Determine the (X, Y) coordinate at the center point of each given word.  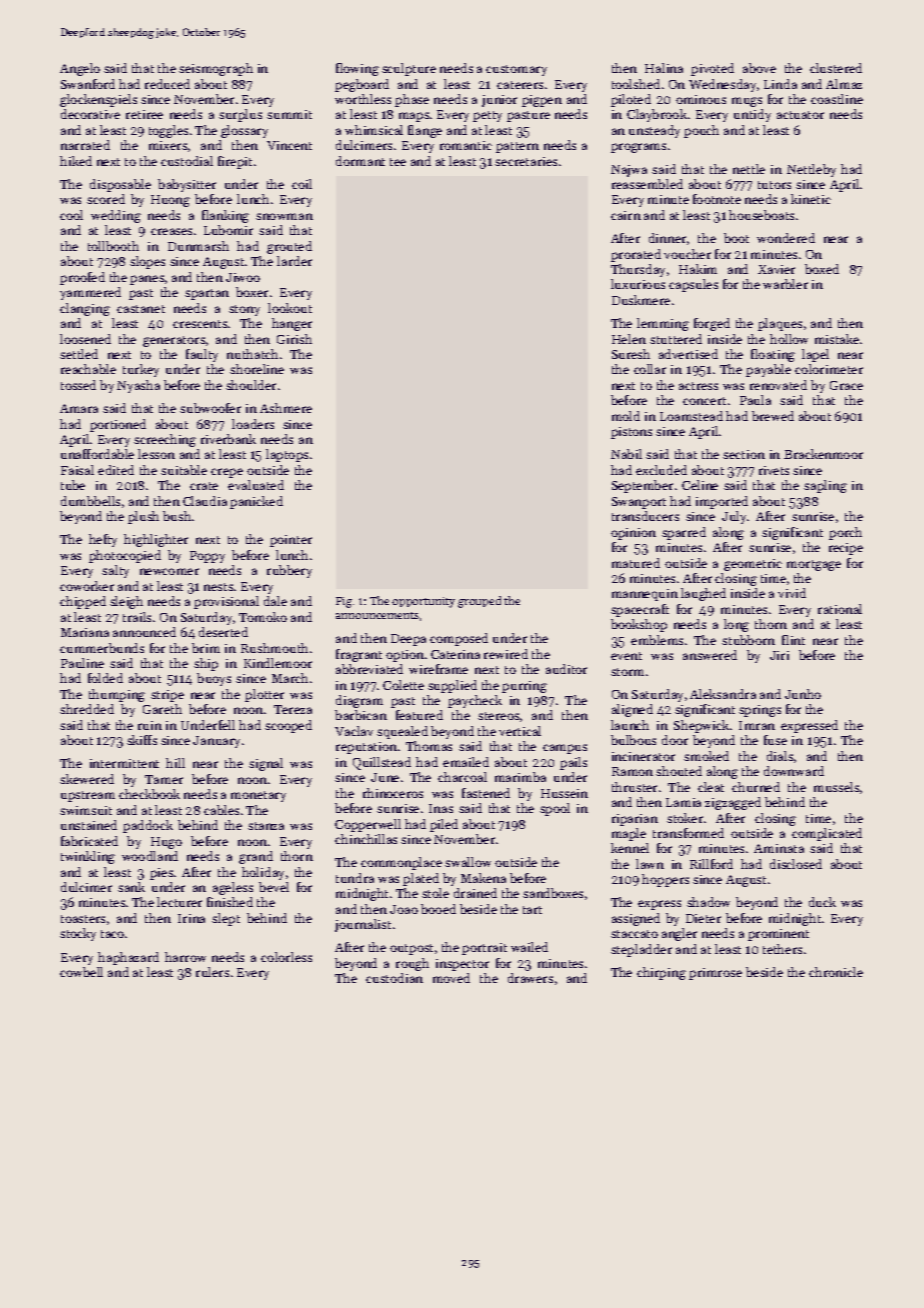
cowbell (81, 972)
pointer (291, 541)
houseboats (761, 215)
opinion (633, 534)
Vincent (289, 145)
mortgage (814, 565)
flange (425, 131)
